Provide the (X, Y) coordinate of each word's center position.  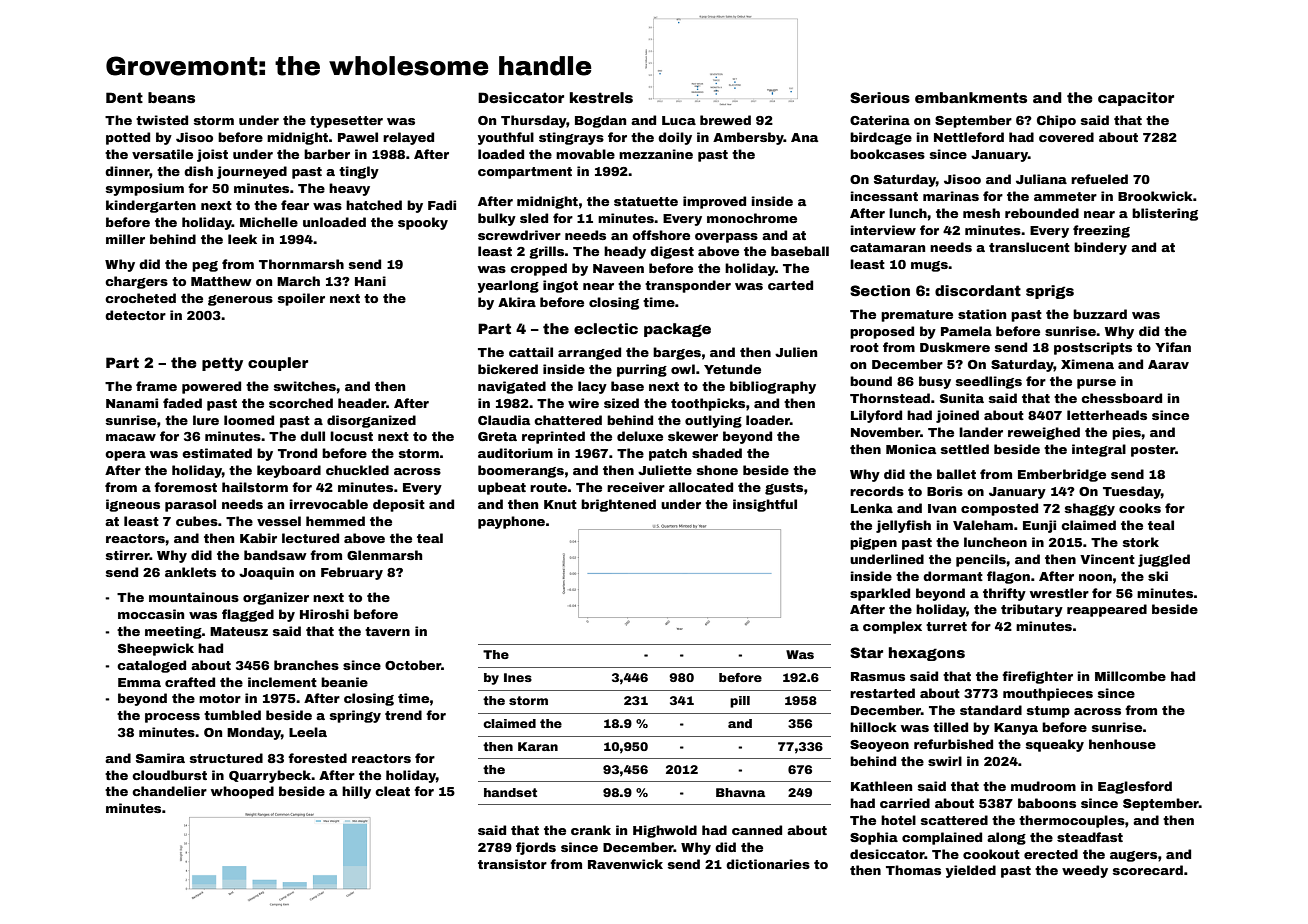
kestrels (601, 97)
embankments (971, 97)
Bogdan (600, 121)
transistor (512, 864)
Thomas (913, 870)
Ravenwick (625, 864)
